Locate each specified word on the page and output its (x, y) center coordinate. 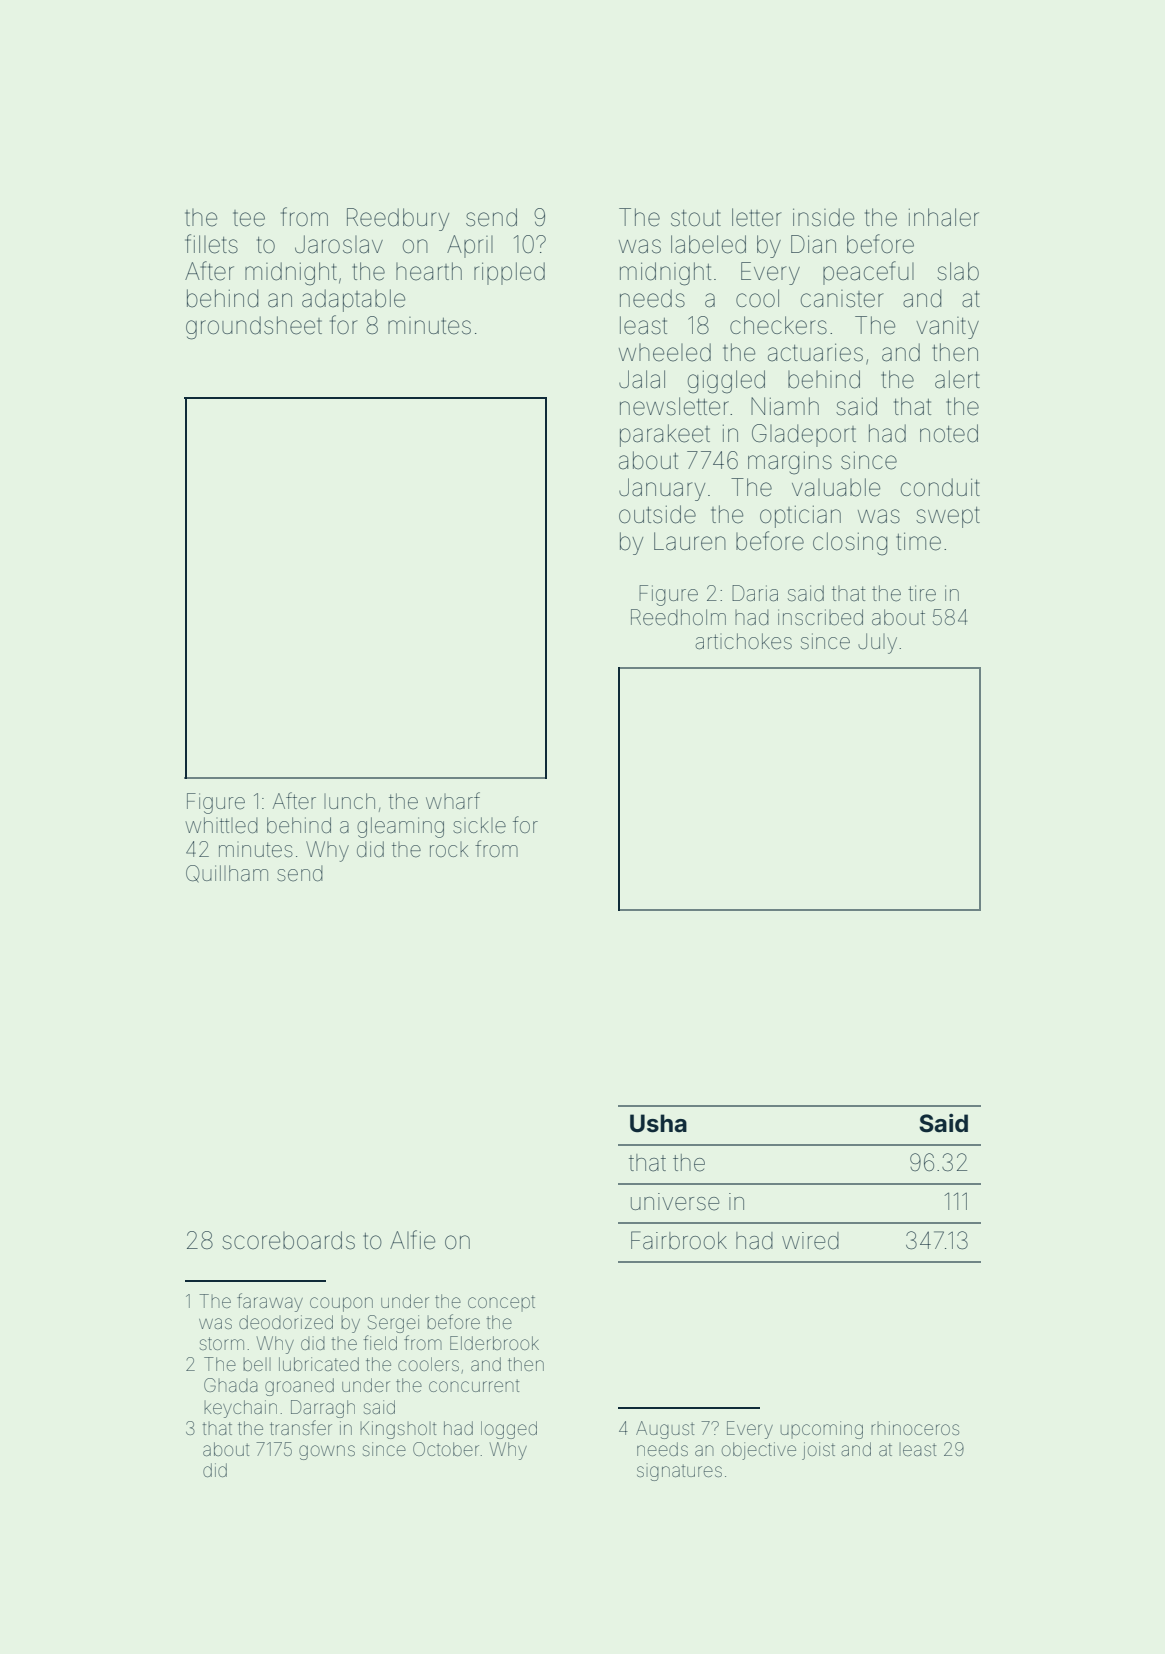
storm (222, 1343)
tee (249, 218)
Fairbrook (679, 1240)
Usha (658, 1123)
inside (823, 217)
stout (696, 218)
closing (850, 544)
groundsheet (254, 328)
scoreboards (288, 1240)
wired (810, 1241)
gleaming (400, 827)
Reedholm (678, 617)
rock (449, 849)
